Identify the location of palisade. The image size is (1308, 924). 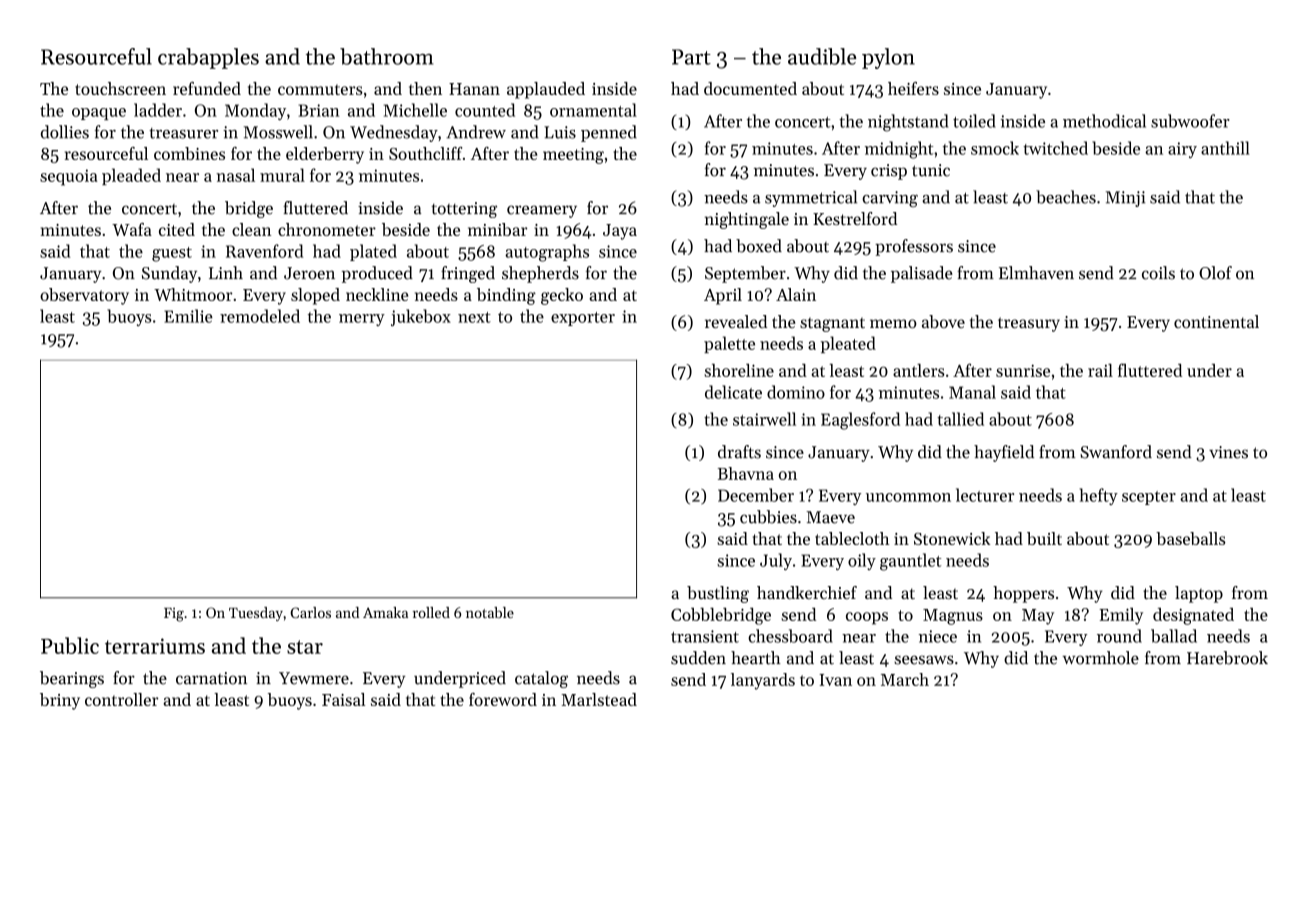
(922, 274).
